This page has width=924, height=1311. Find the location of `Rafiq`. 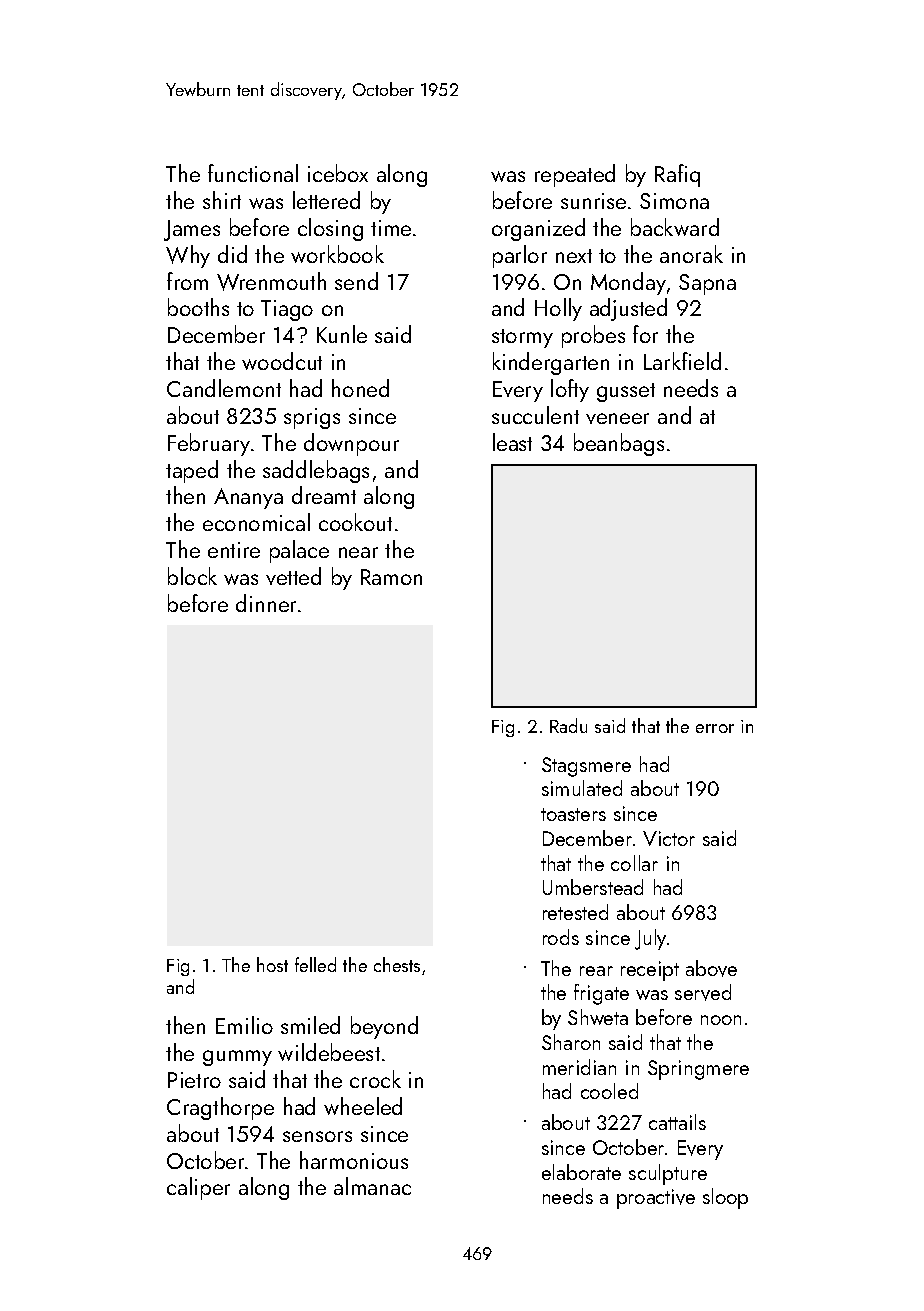

Rafiq is located at coordinates (677, 175).
